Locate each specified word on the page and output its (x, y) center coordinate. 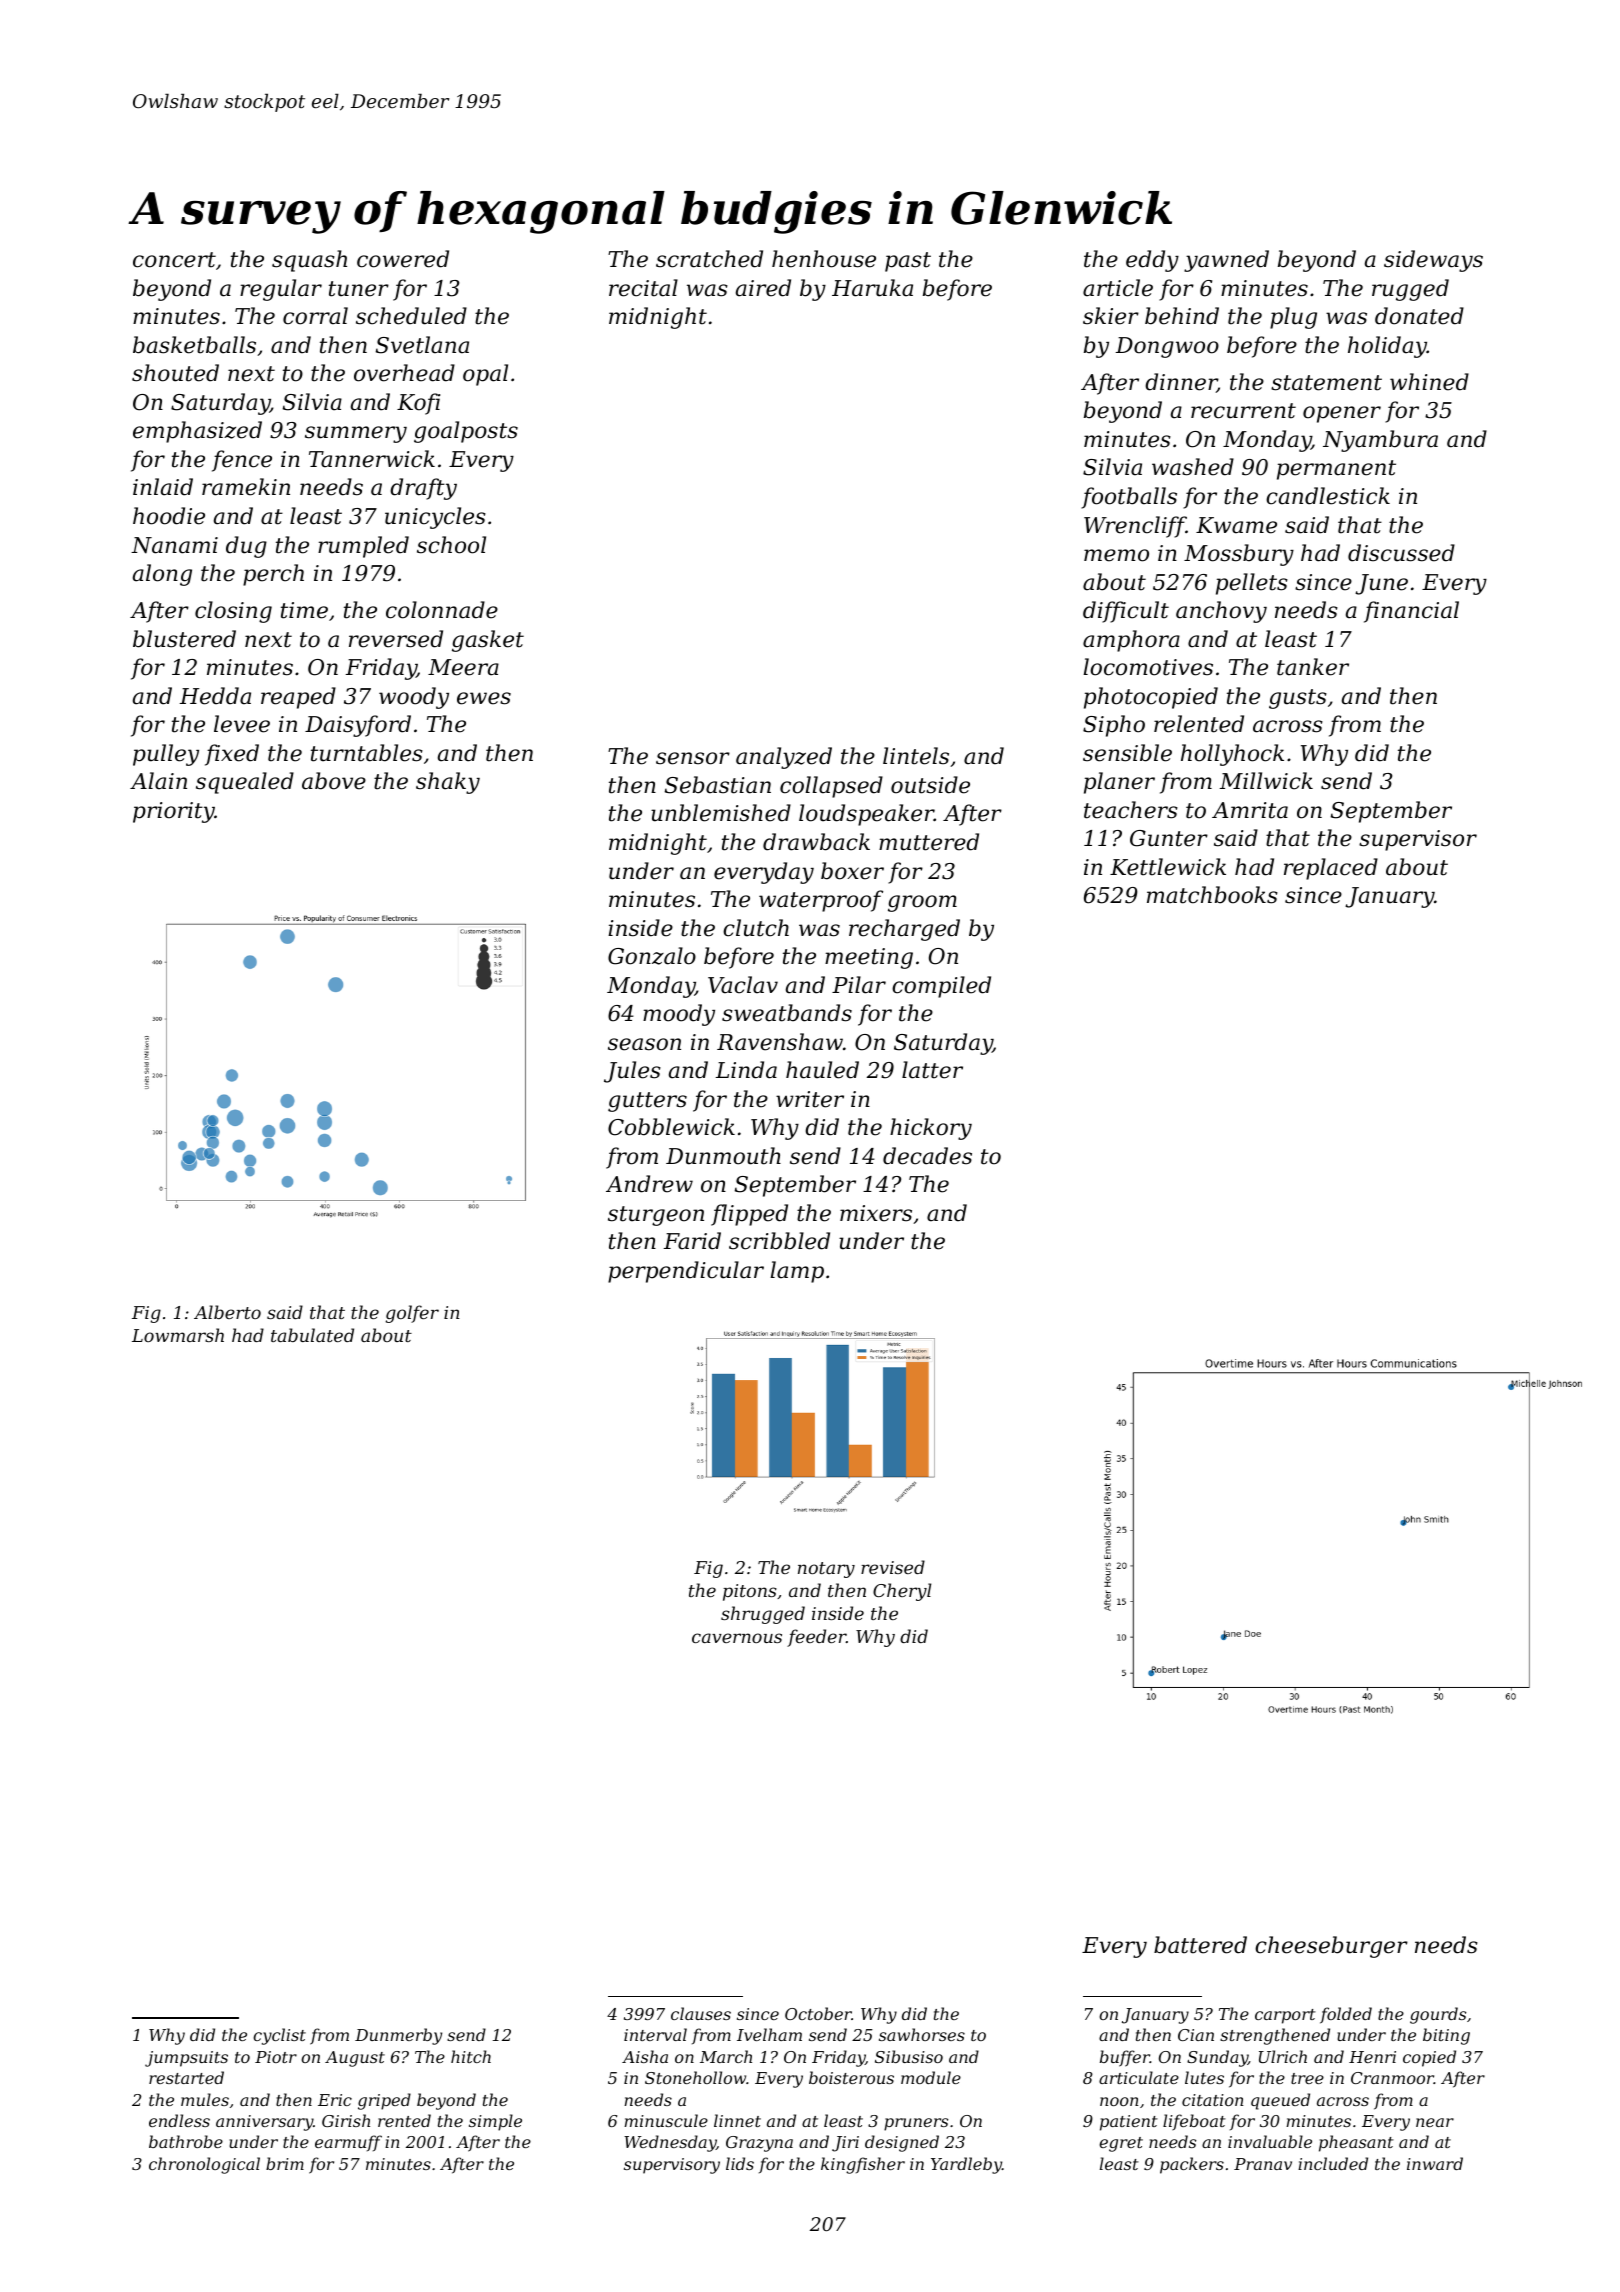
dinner (1181, 383)
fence (242, 461)
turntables (367, 753)
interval (655, 2034)
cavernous (737, 1638)
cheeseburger (1331, 1947)
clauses (701, 2013)
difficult (1126, 612)
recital (643, 288)
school (451, 545)
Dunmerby (398, 2036)
